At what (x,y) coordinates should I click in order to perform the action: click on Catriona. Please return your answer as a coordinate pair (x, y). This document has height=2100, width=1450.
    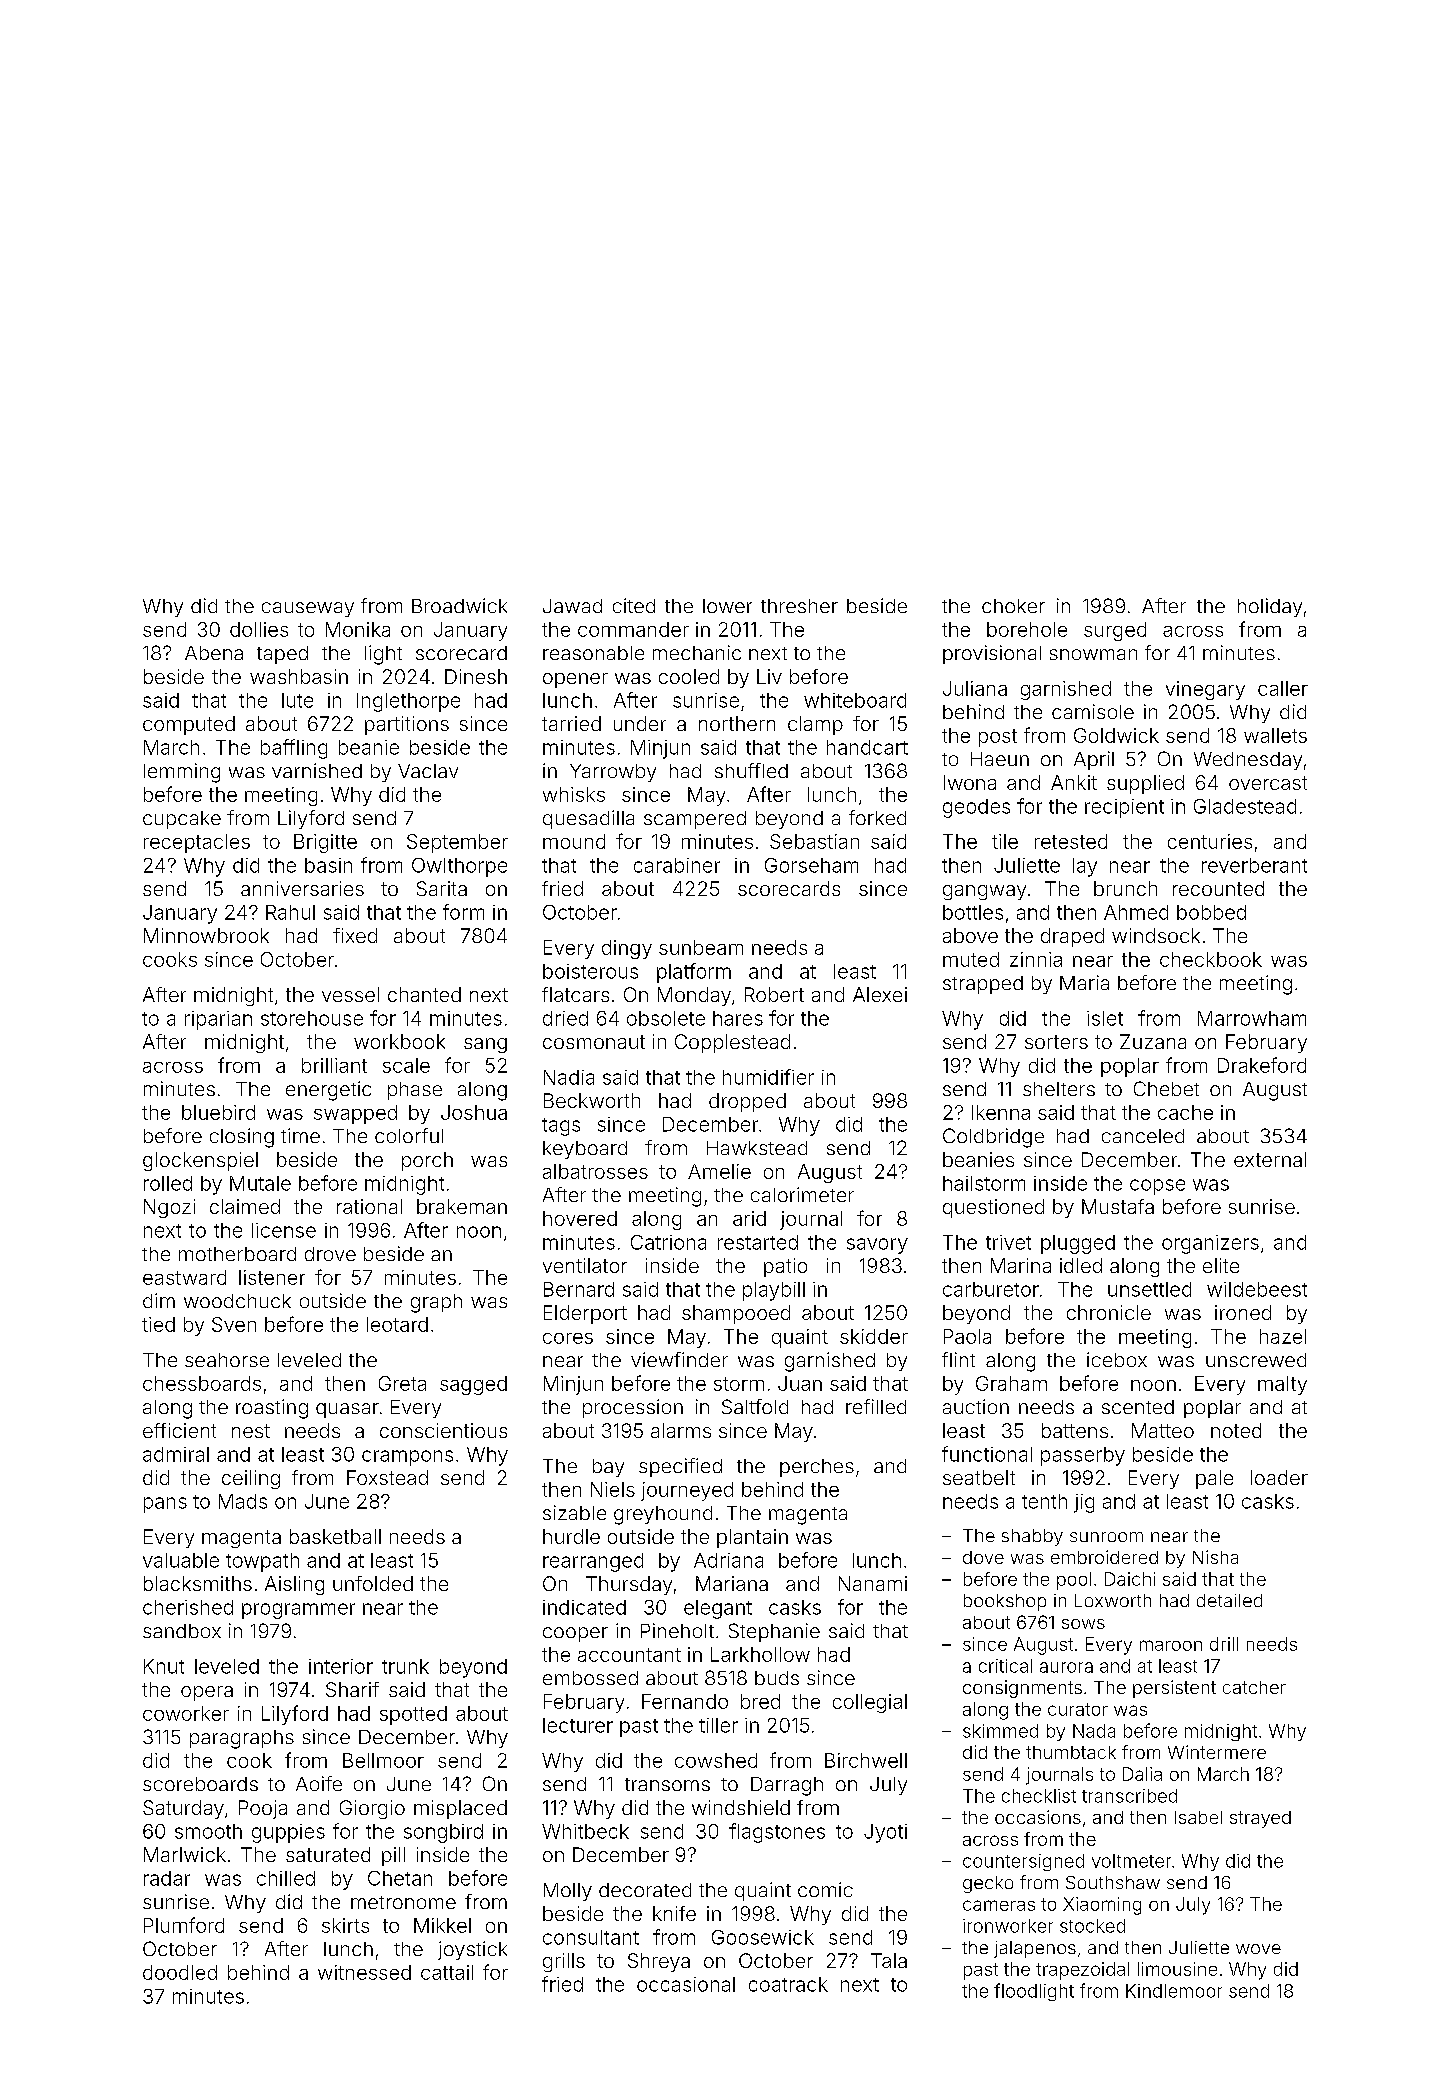
    Looking at the image, I should click on (668, 1242).
